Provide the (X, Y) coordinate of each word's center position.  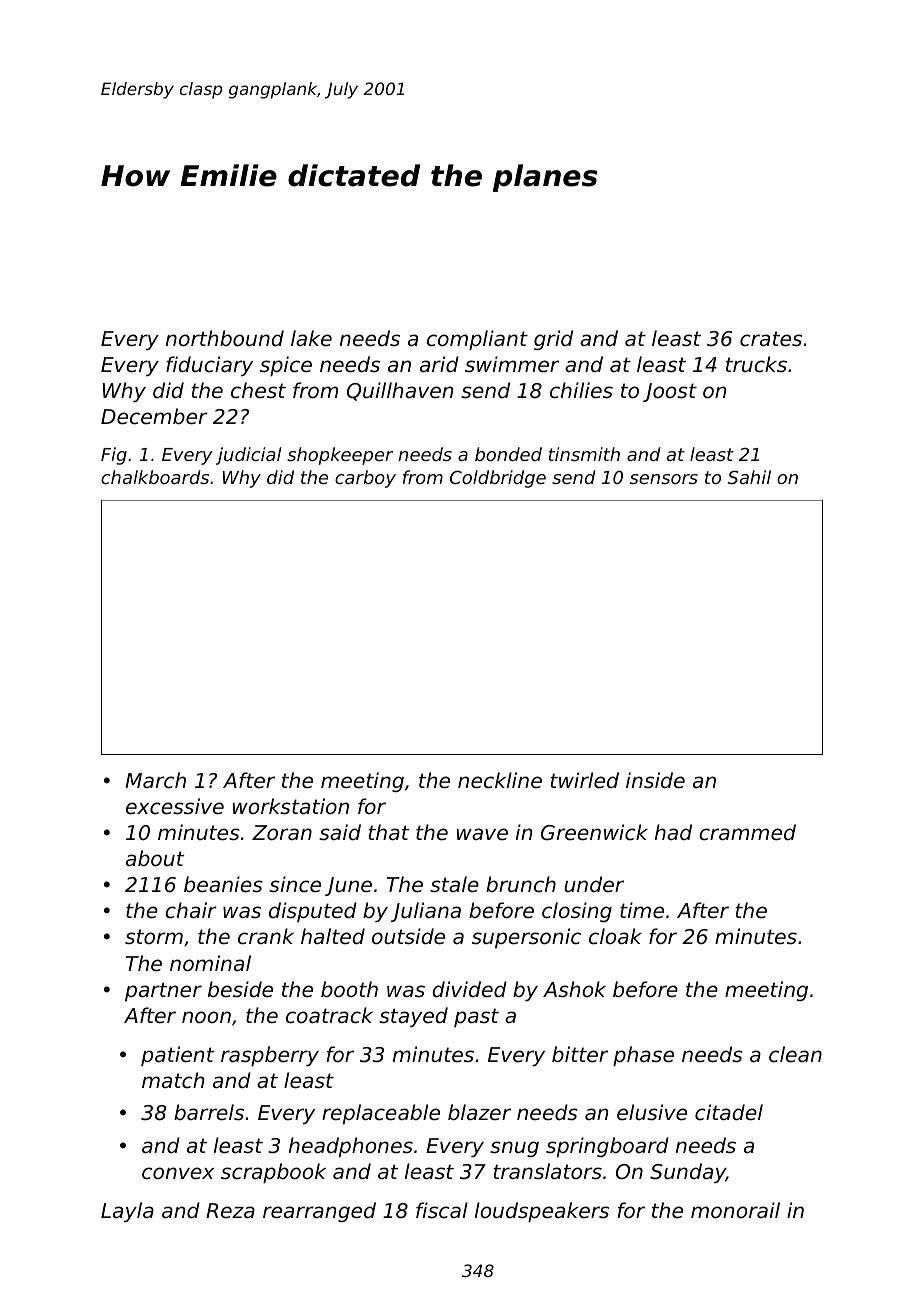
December (154, 416)
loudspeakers (542, 1212)
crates (771, 339)
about (155, 858)
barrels (209, 1112)
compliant (477, 340)
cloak (615, 936)
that (388, 832)
